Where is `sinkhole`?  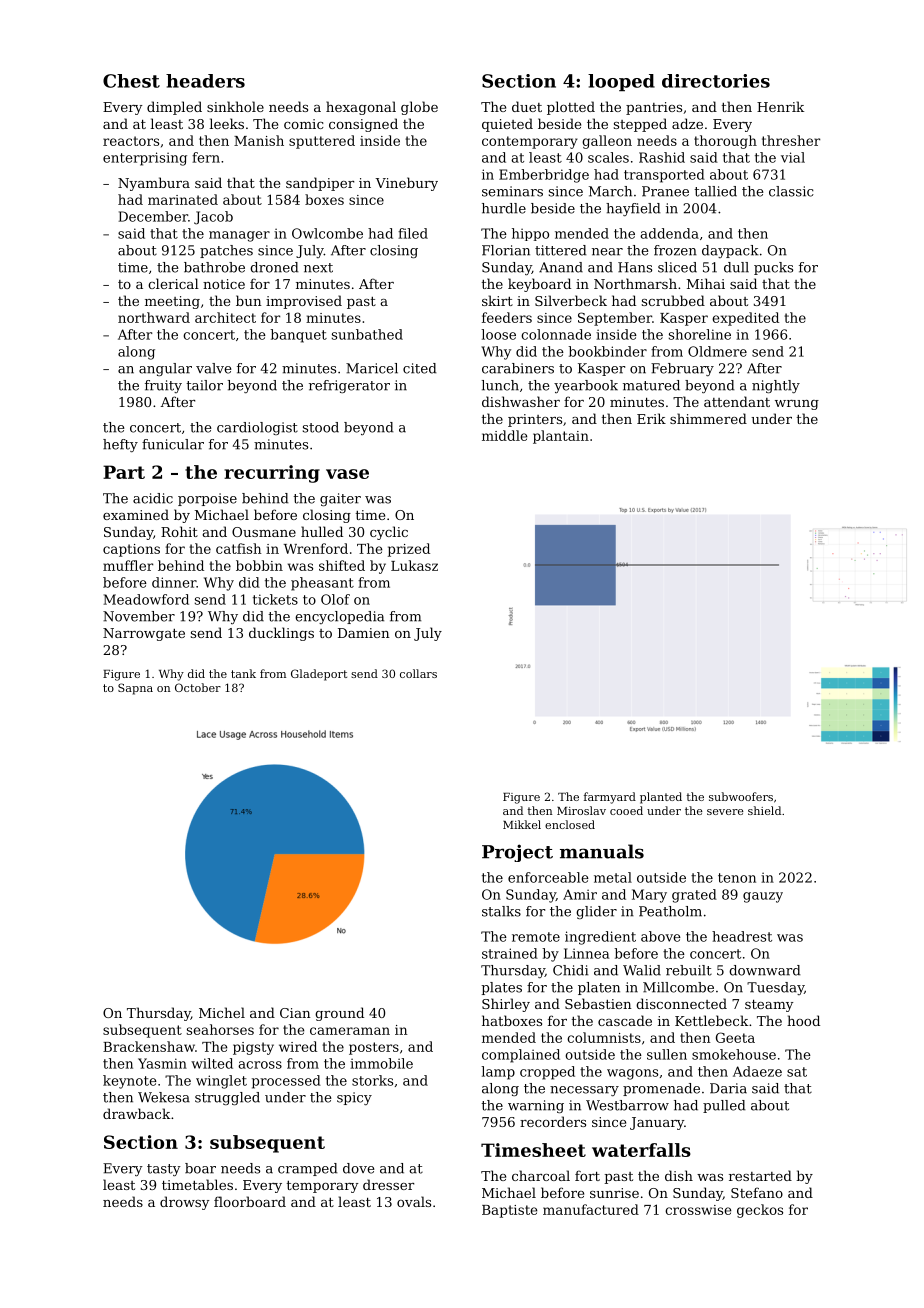
sinkhole is located at coordinates (235, 106).
